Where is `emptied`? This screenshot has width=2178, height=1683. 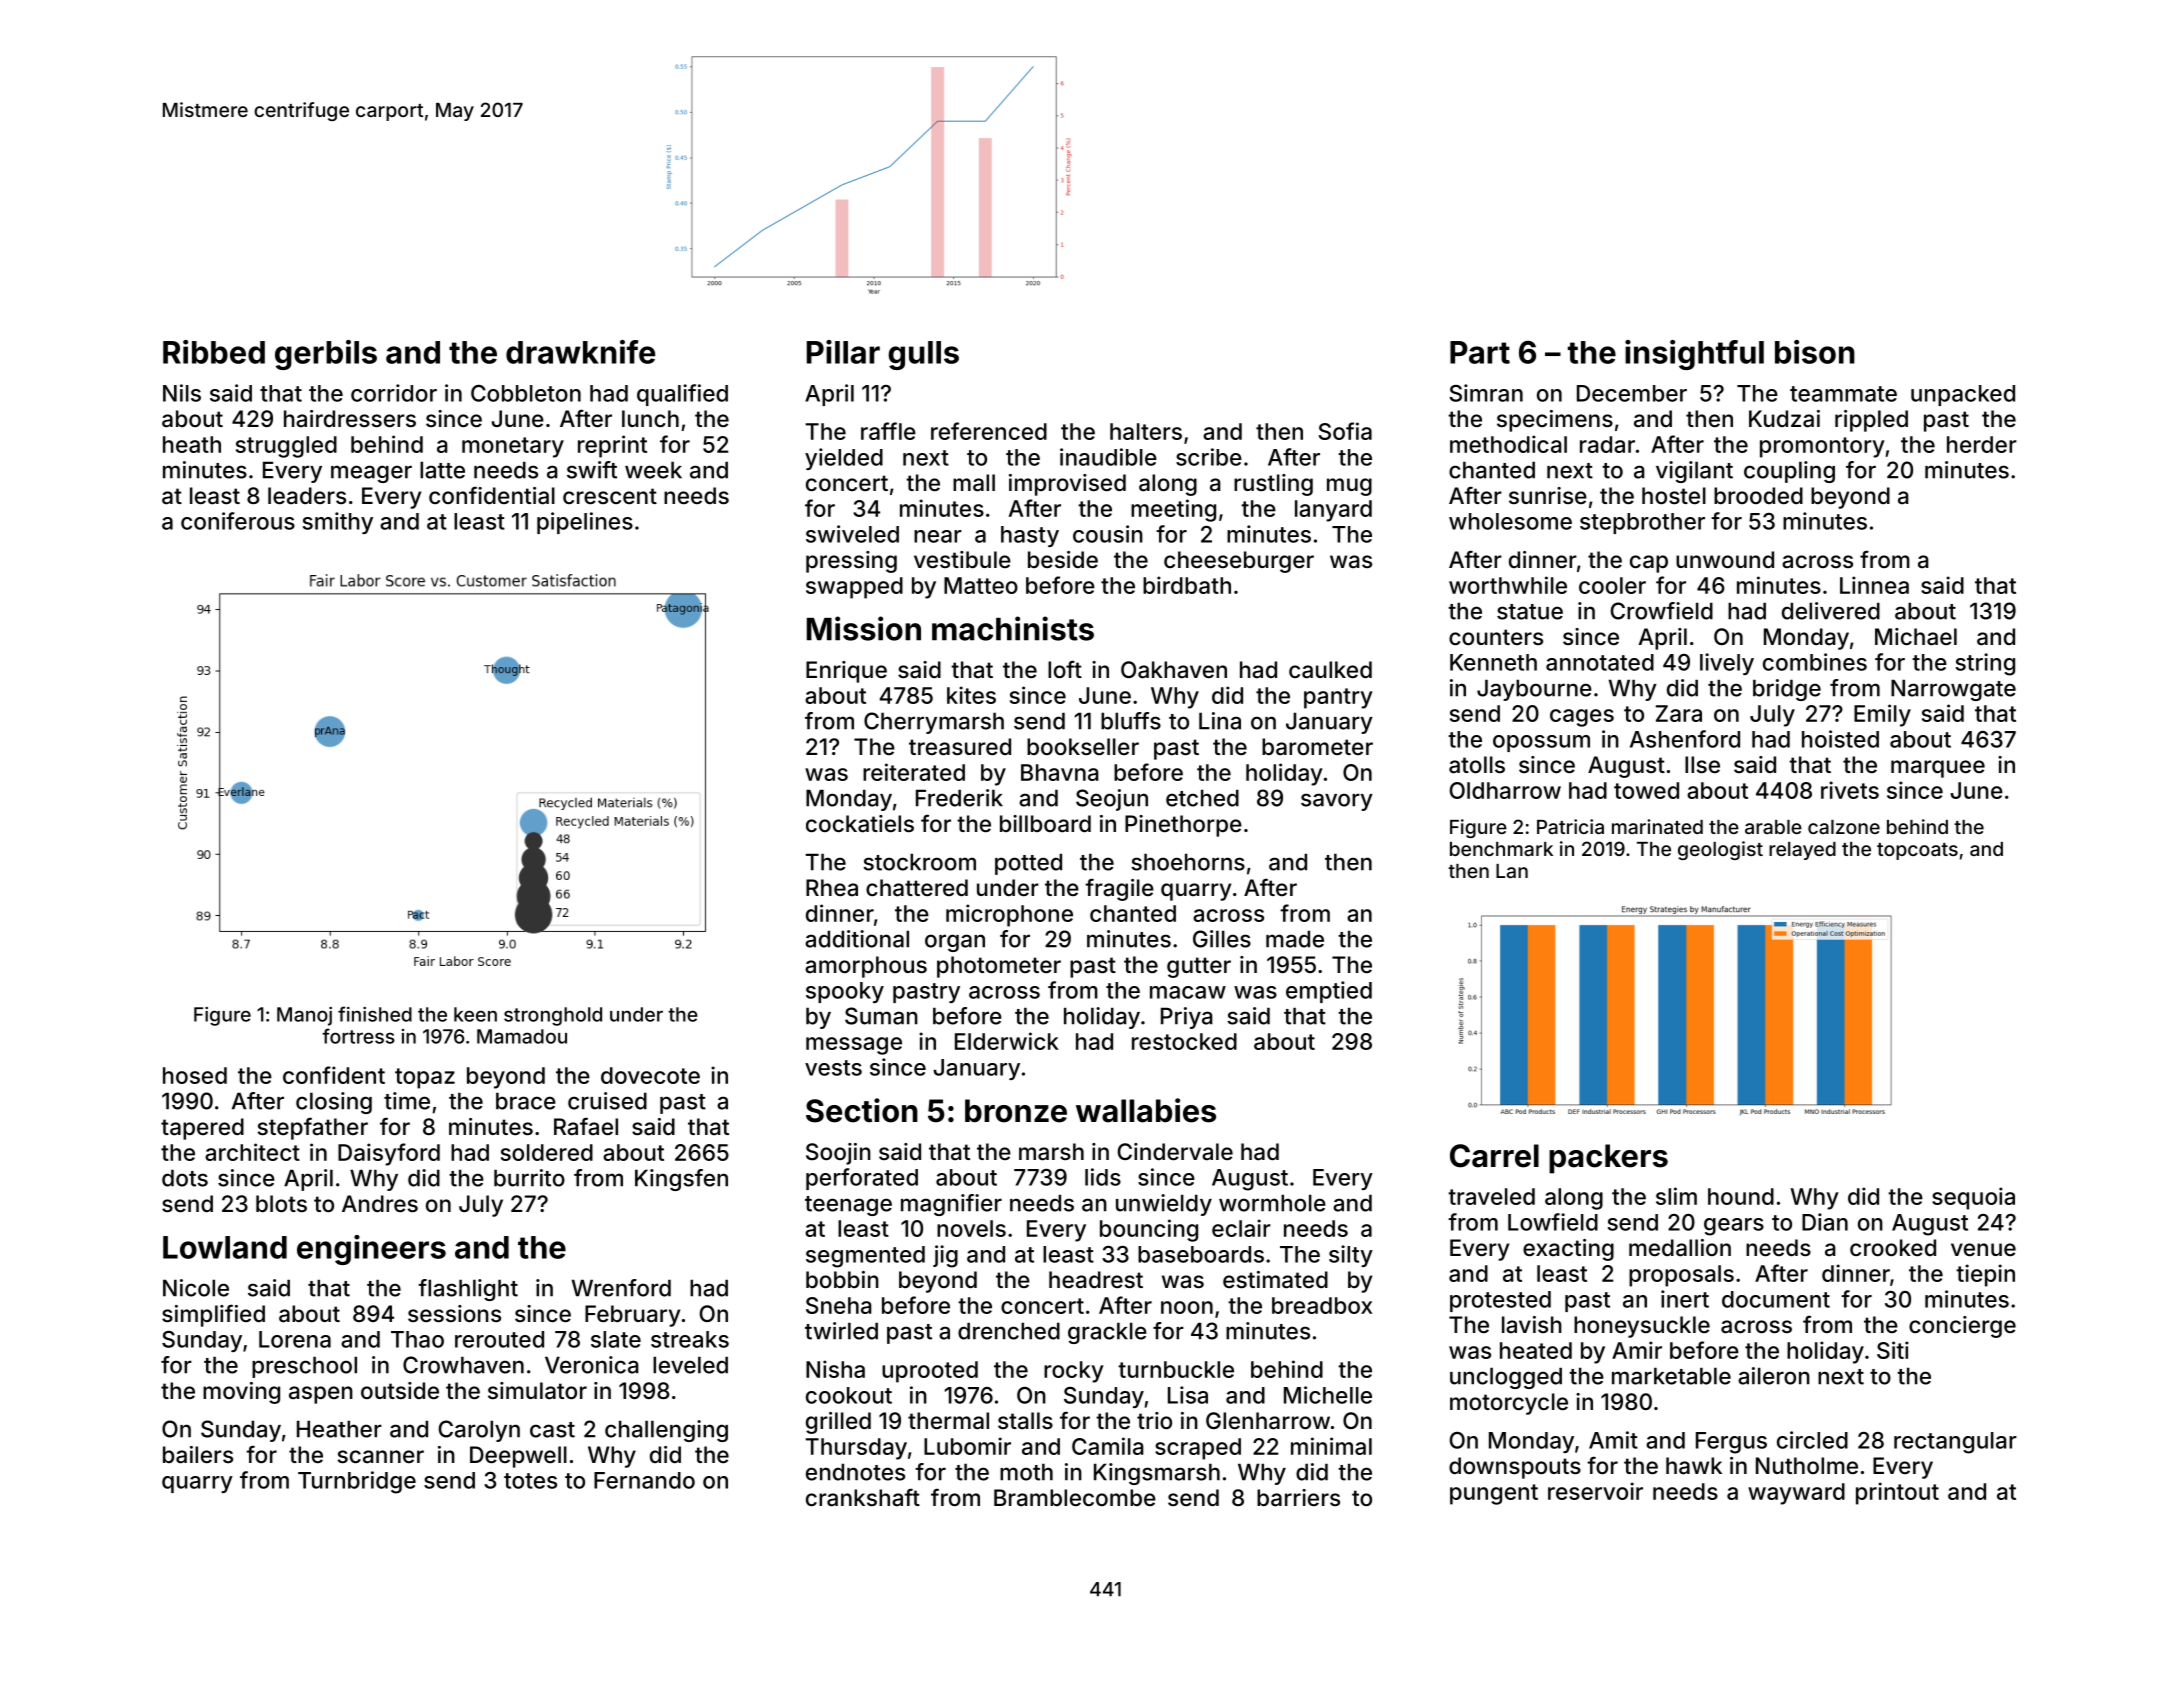
emptied is located at coordinates (1329, 992).
